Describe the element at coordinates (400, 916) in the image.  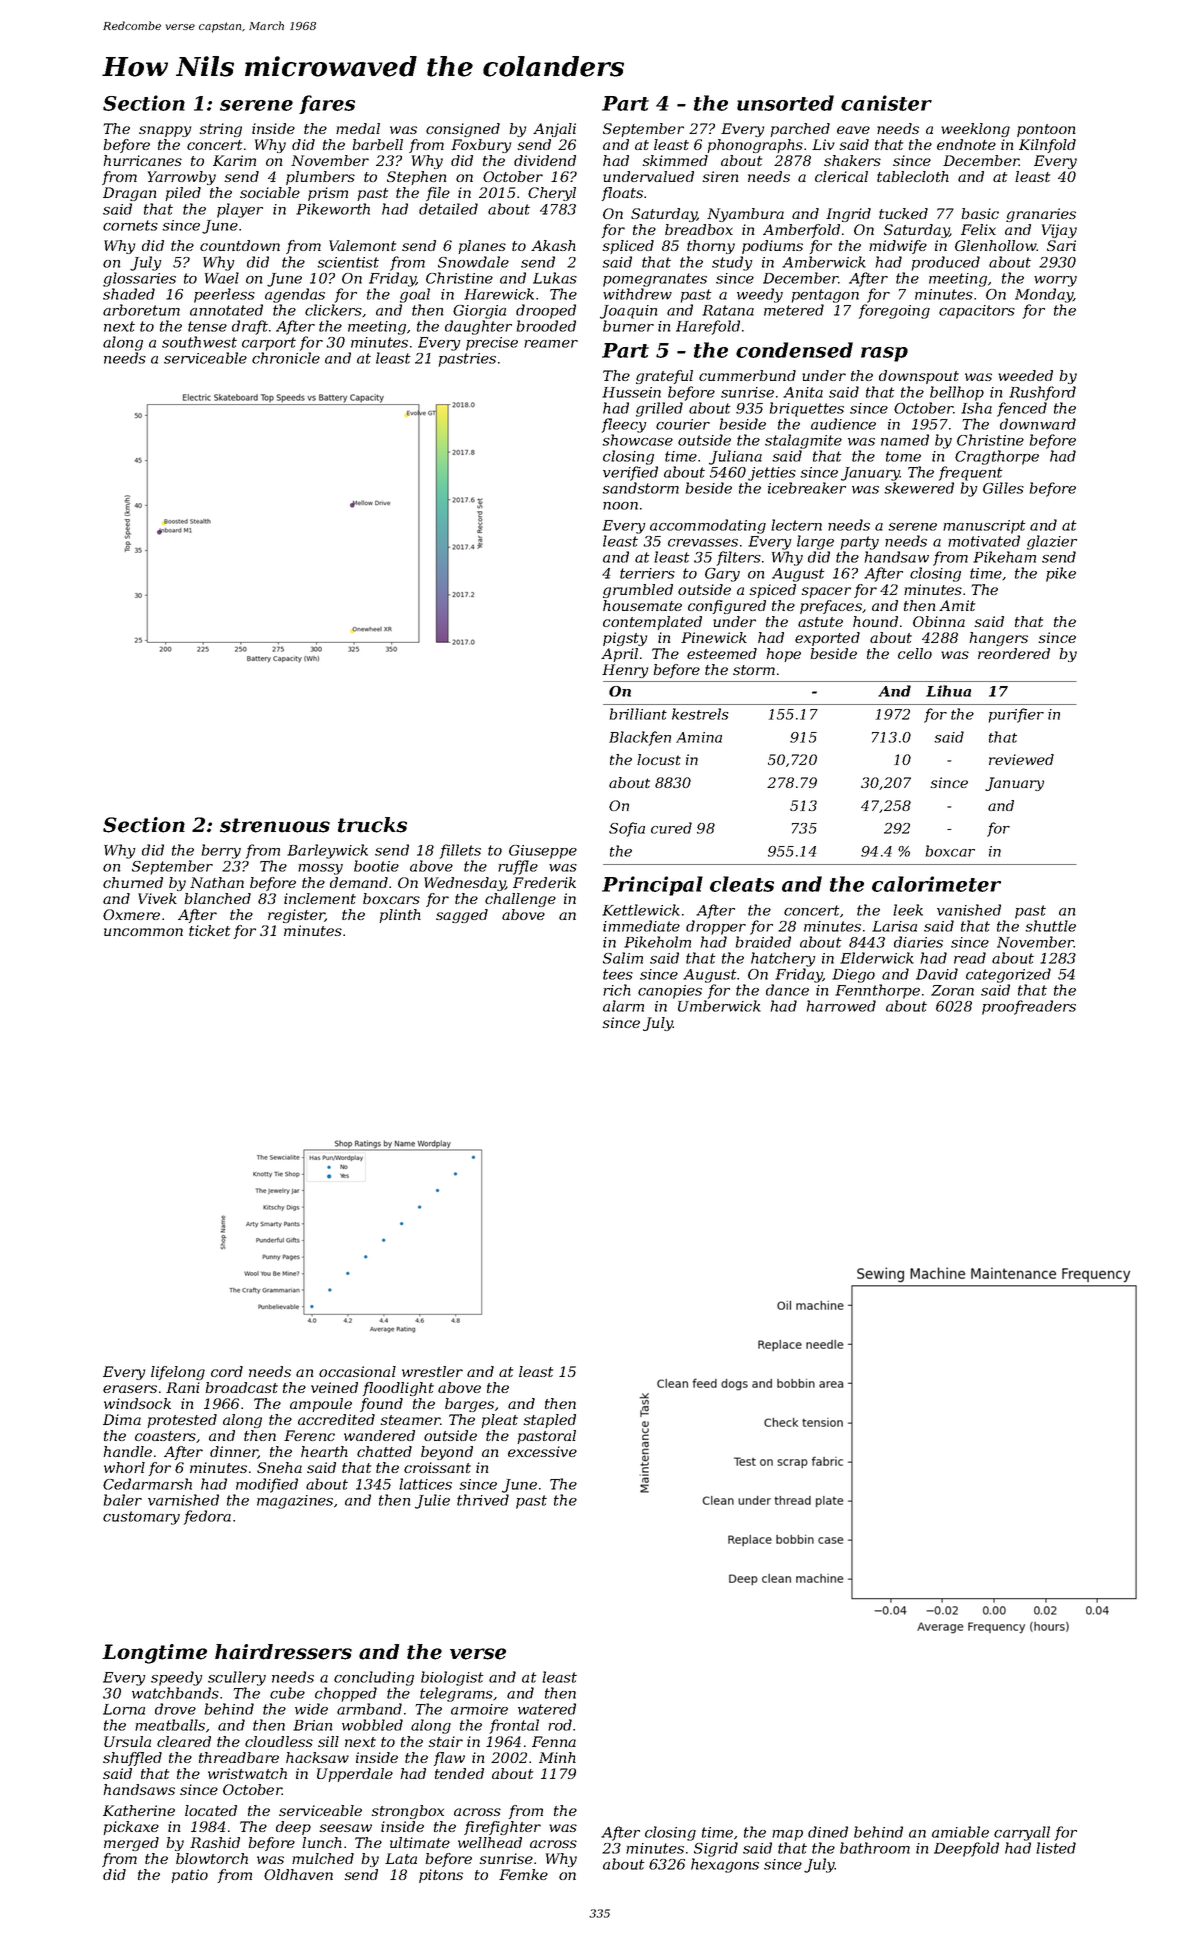
I see `plinth` at that location.
